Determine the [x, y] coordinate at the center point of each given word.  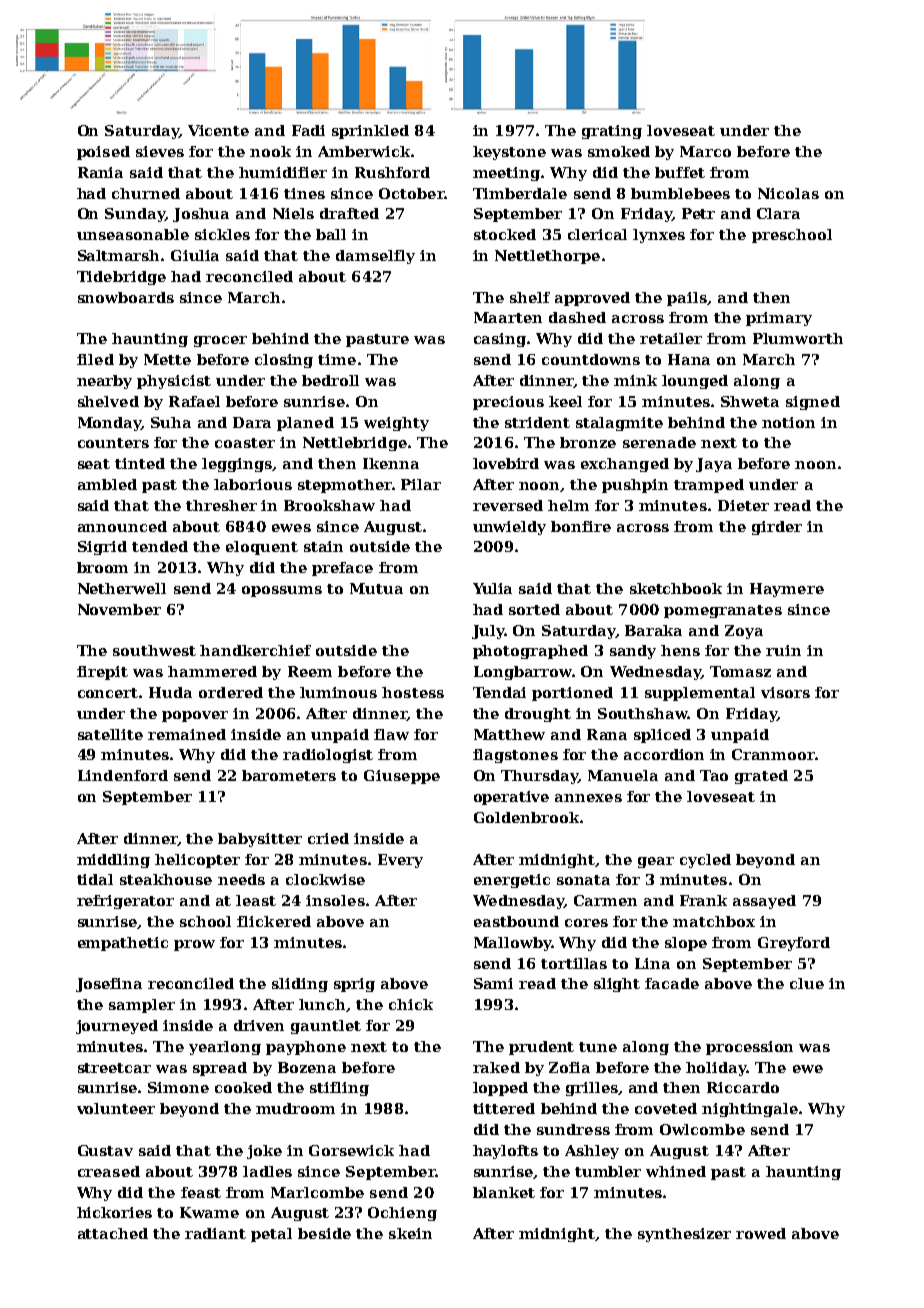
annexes [588, 798]
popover [195, 716]
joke [264, 1152]
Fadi [308, 130]
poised [103, 153]
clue [807, 983]
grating [612, 132]
